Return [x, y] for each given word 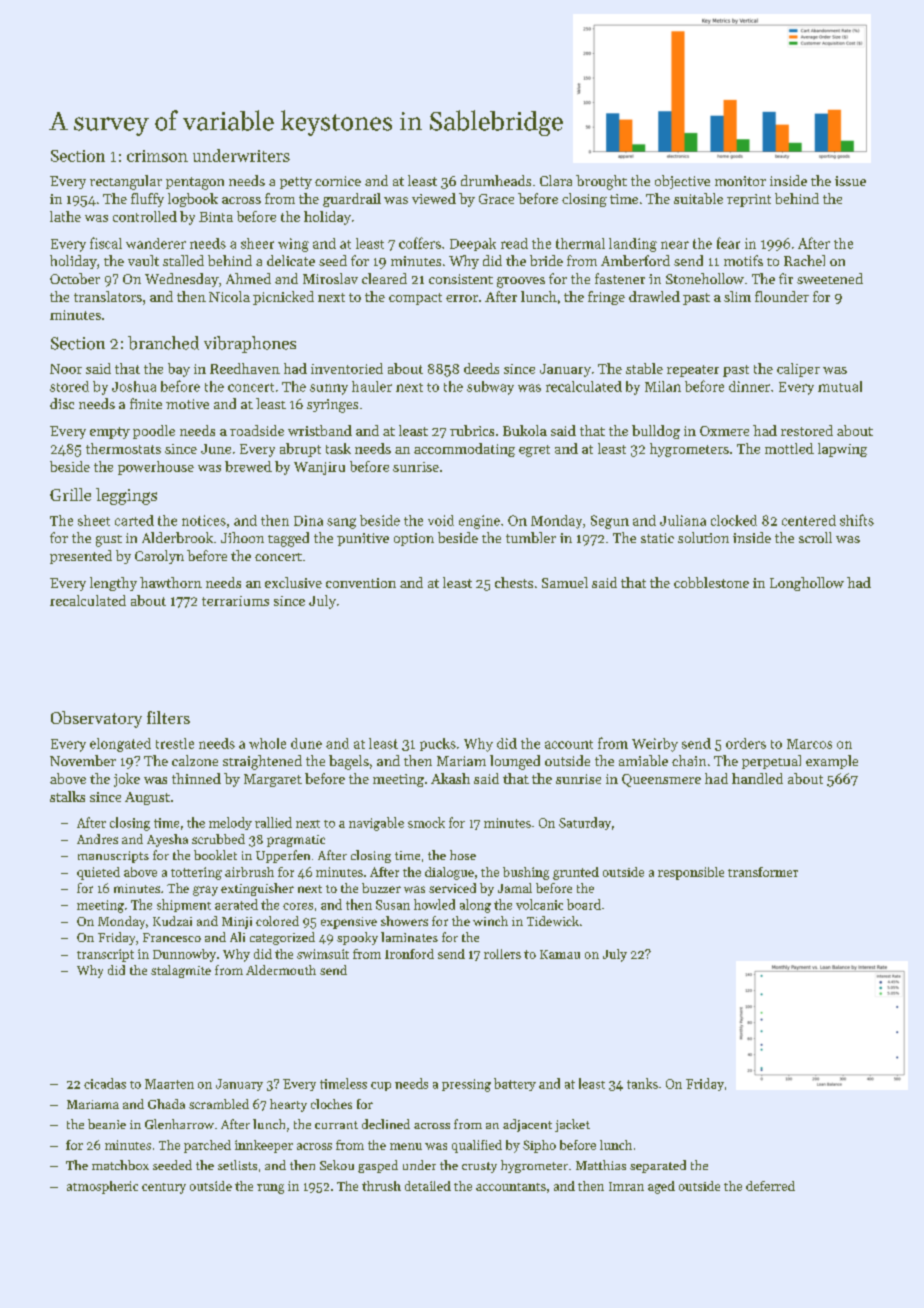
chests [514, 582]
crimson [157, 156]
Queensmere [661, 780]
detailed [428, 1186]
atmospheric [102, 1187]
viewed [434, 198]
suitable [698, 198]
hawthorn [171, 582]
